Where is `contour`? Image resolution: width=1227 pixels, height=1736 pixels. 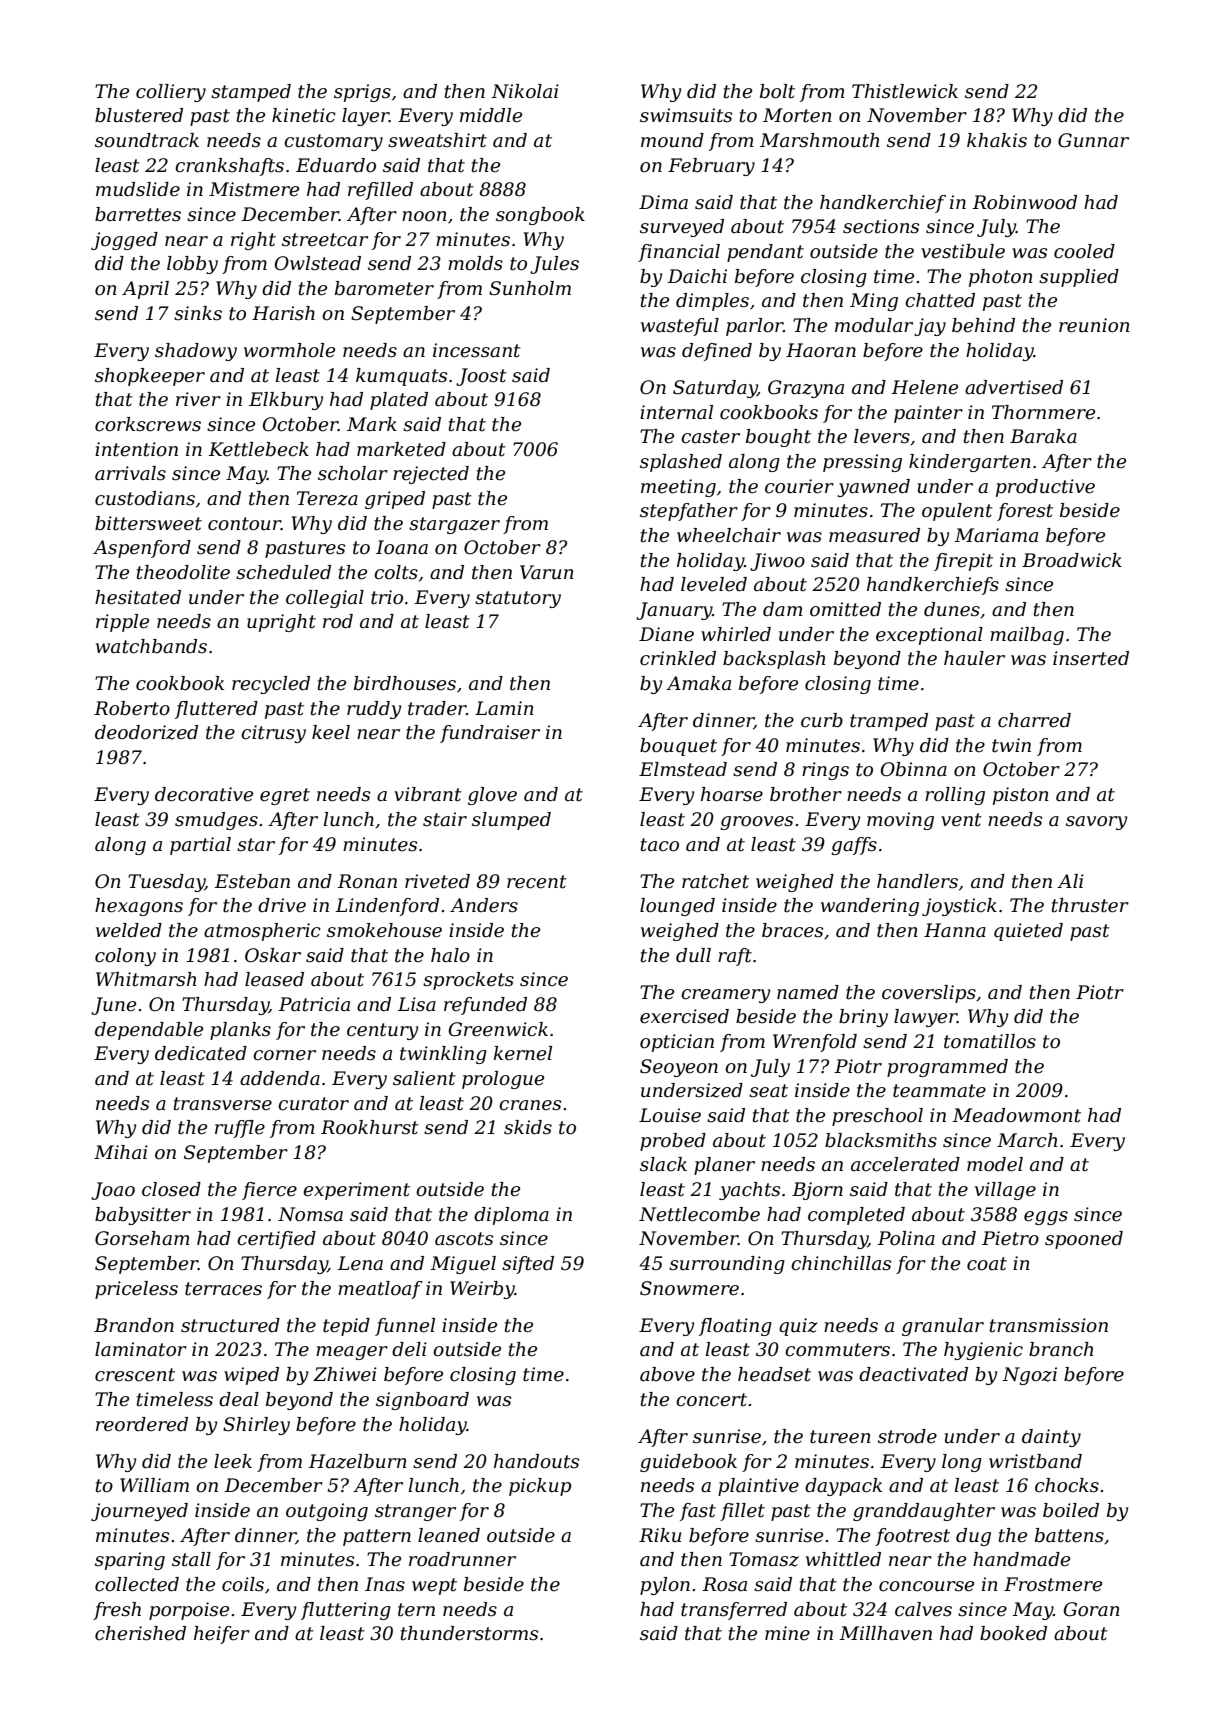
contour is located at coordinates (244, 524).
